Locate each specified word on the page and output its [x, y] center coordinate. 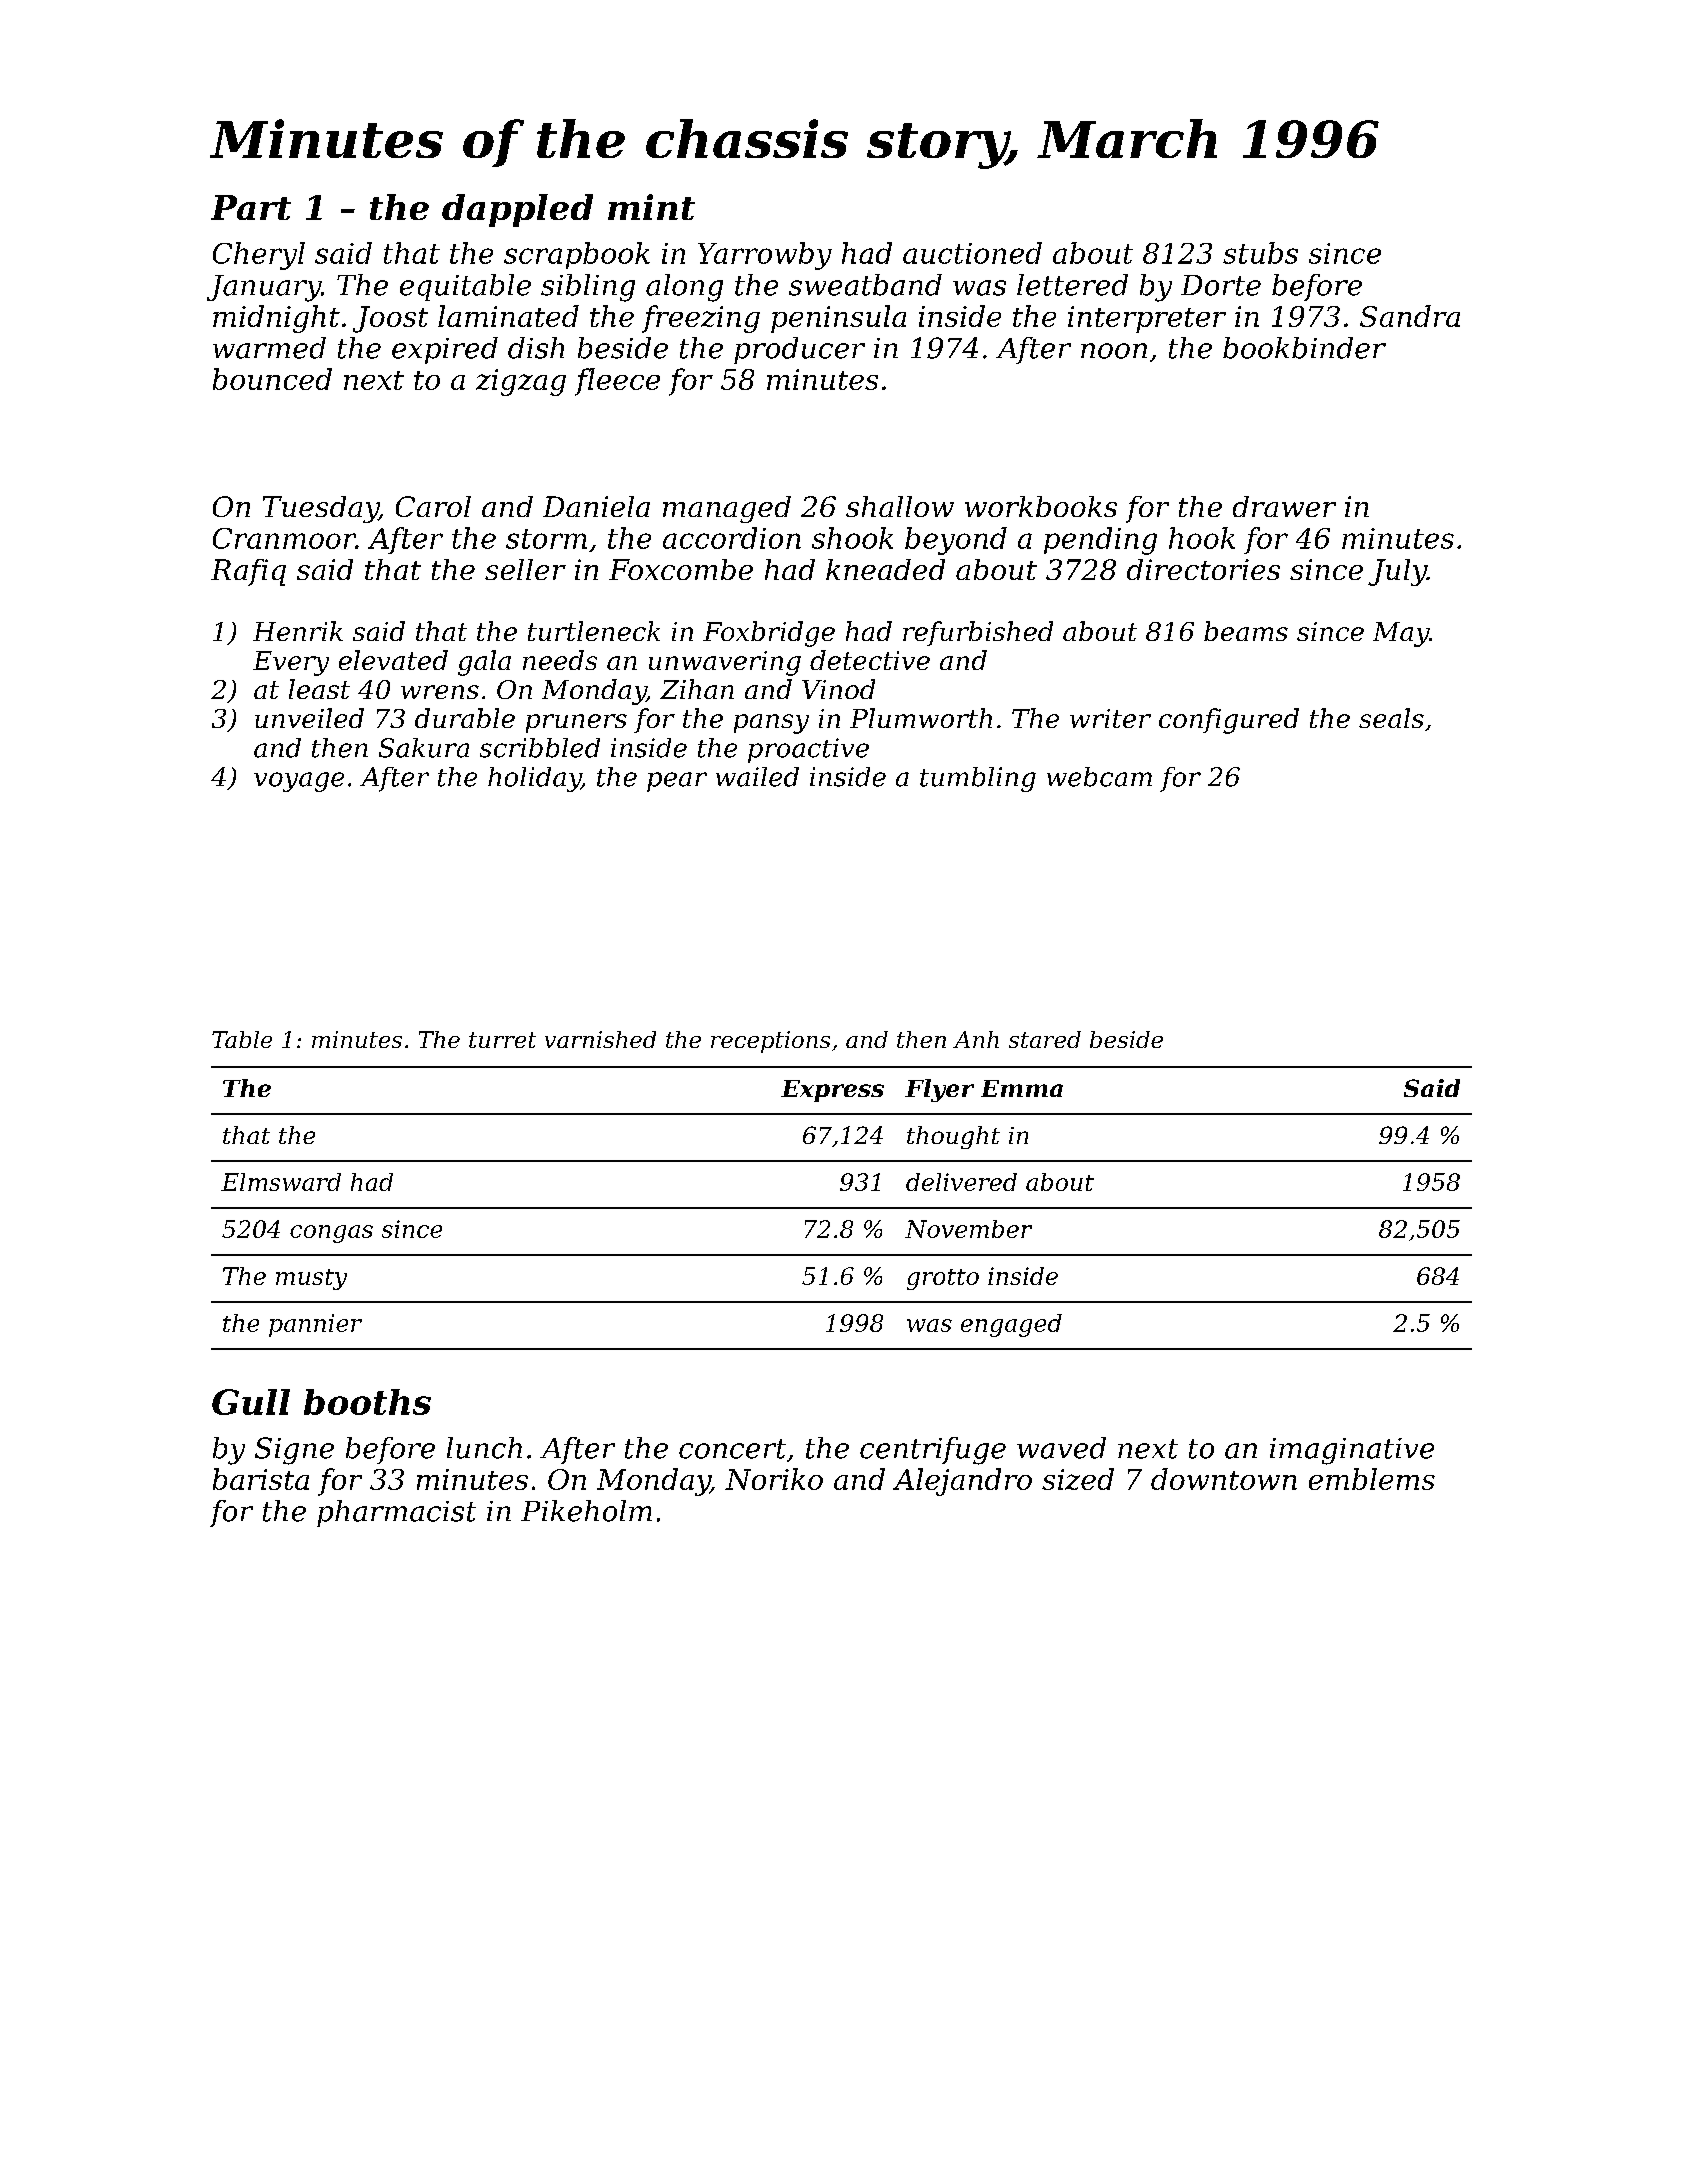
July [1397, 572]
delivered [961, 1182]
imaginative [1352, 1451]
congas [331, 1234]
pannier [315, 1325]
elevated [393, 660]
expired [445, 350]
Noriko [774, 1479]
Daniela [596, 506]
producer [799, 350]
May [1401, 634]
